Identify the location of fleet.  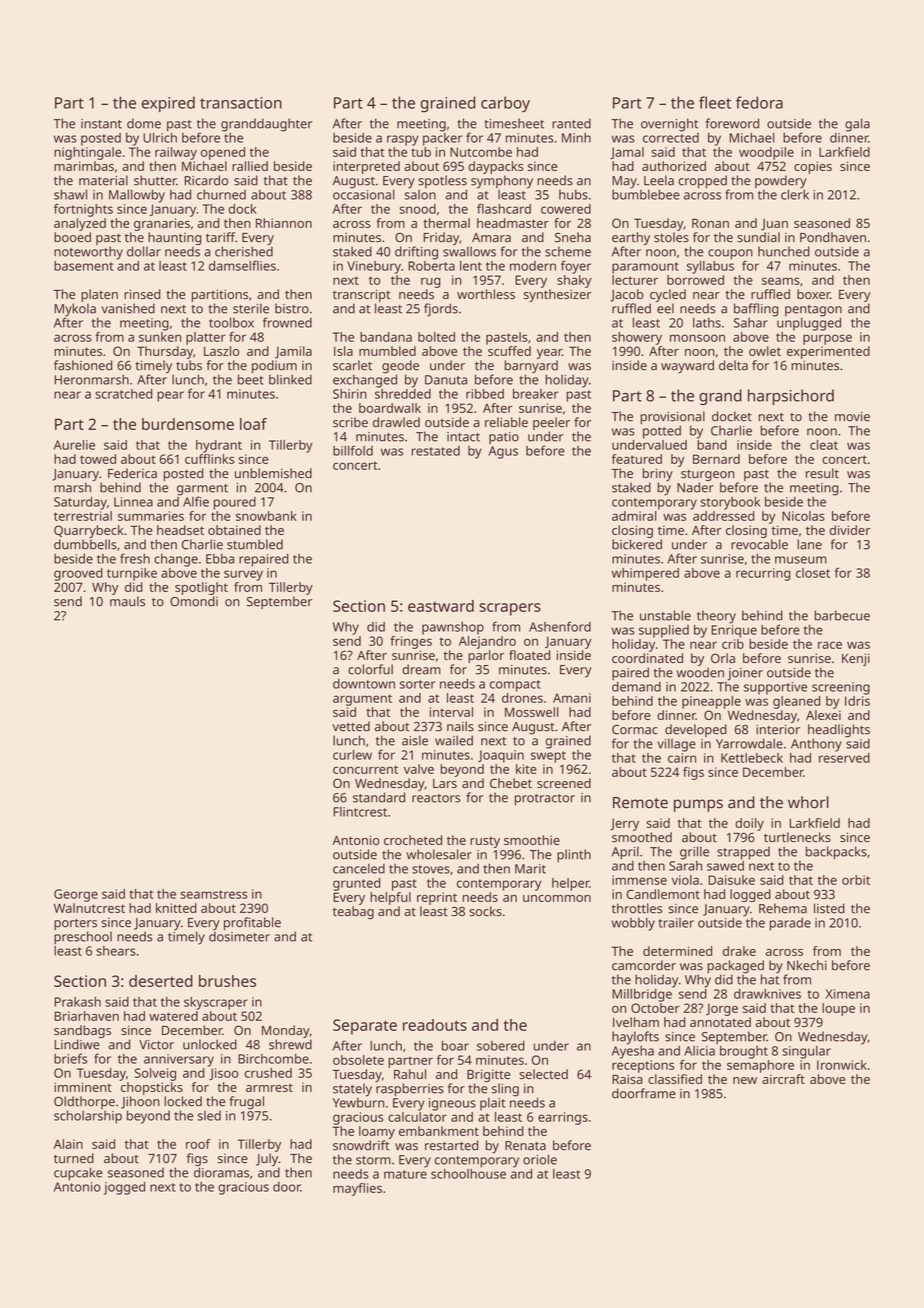
(715, 102).
